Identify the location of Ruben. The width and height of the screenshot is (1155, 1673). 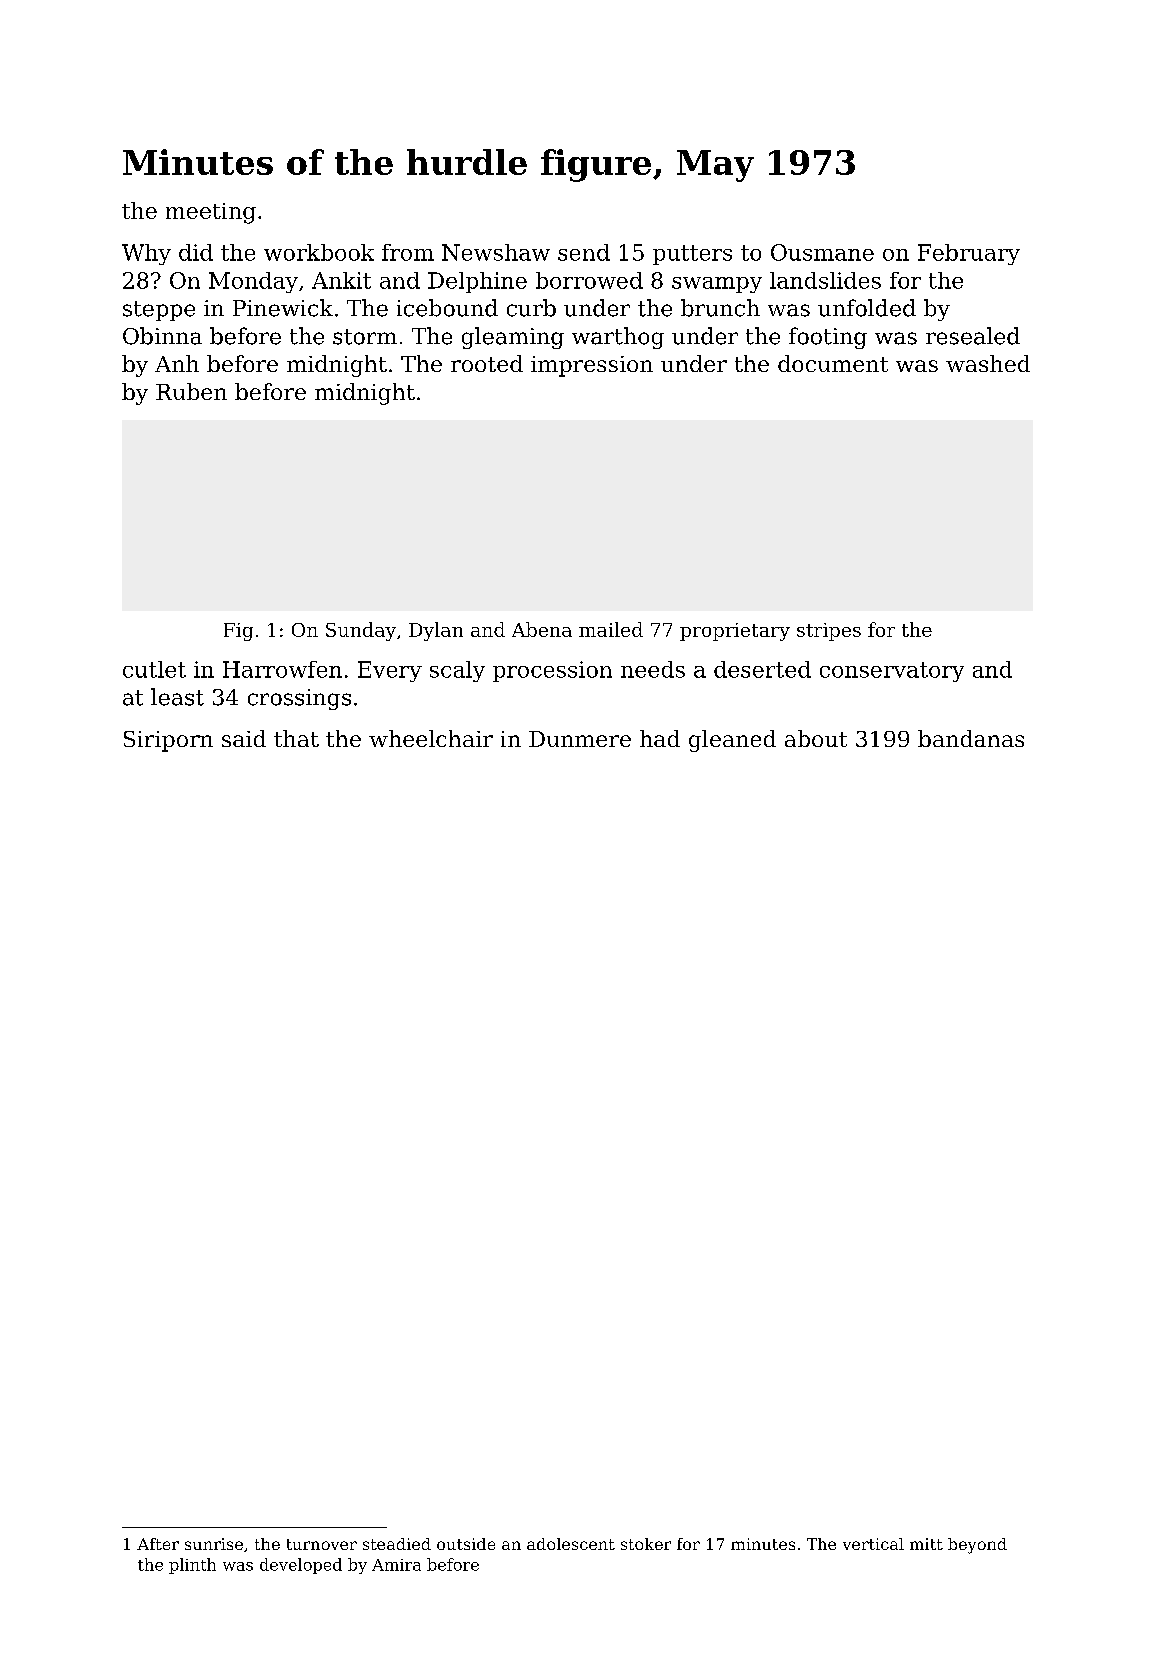
(191, 391).
